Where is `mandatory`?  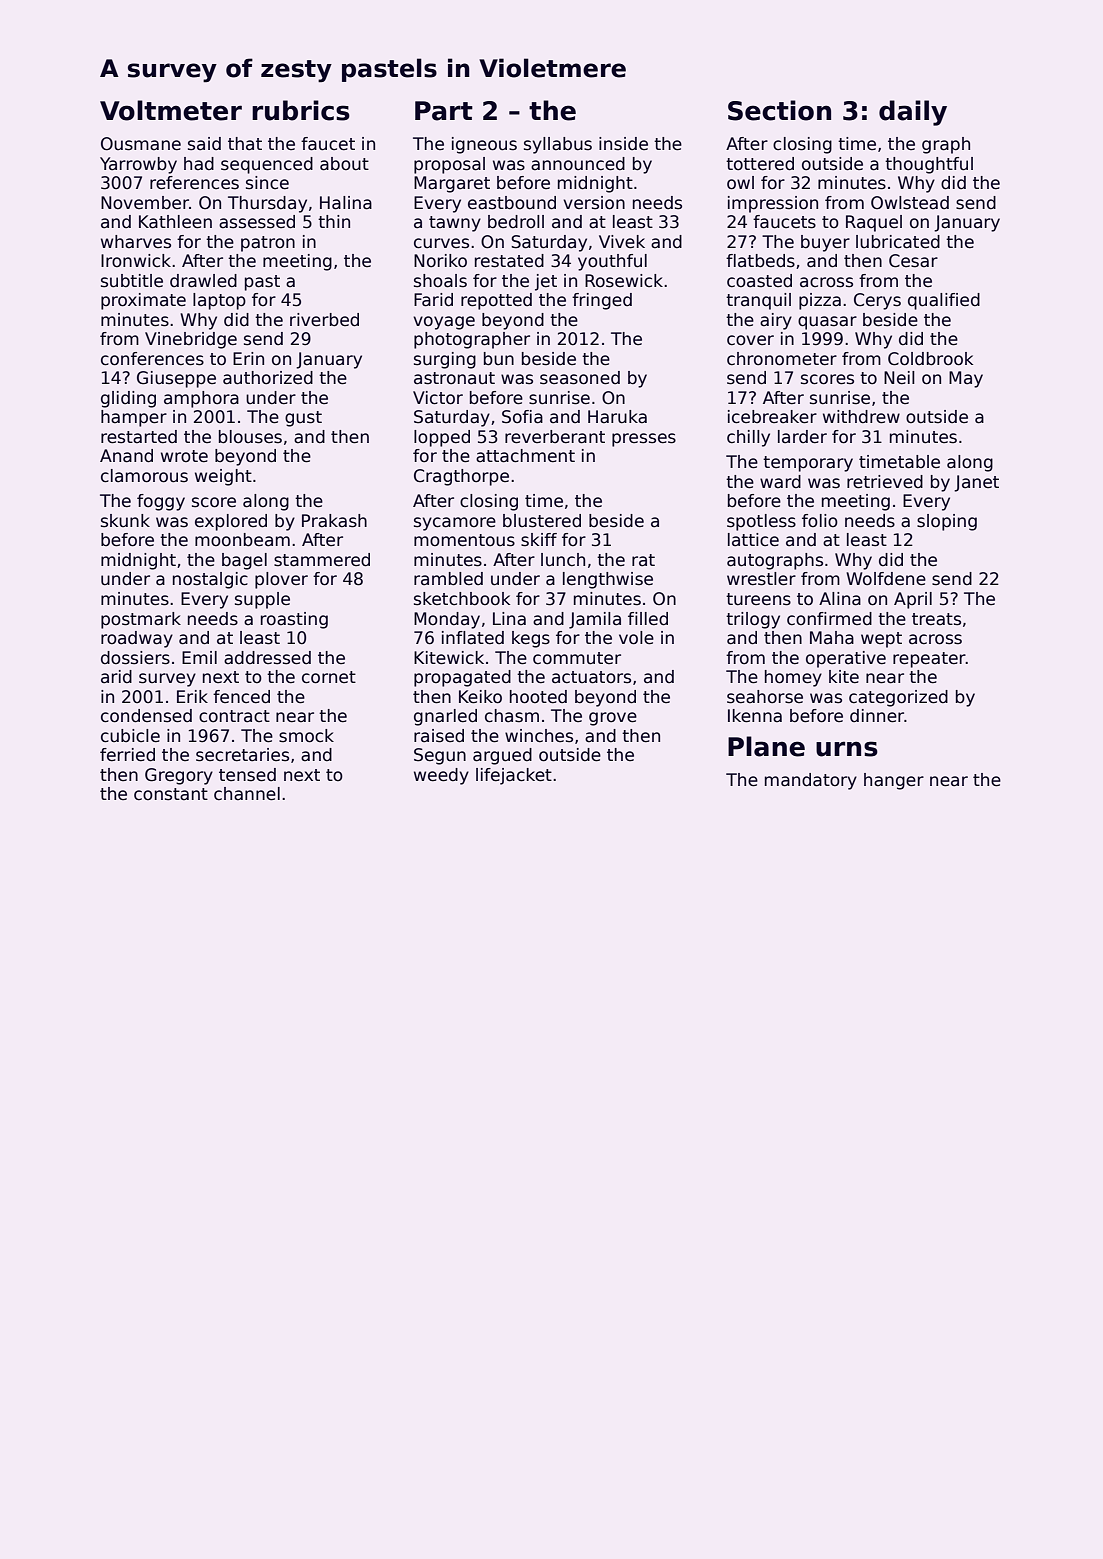
mandatory is located at coordinates (811, 781).
